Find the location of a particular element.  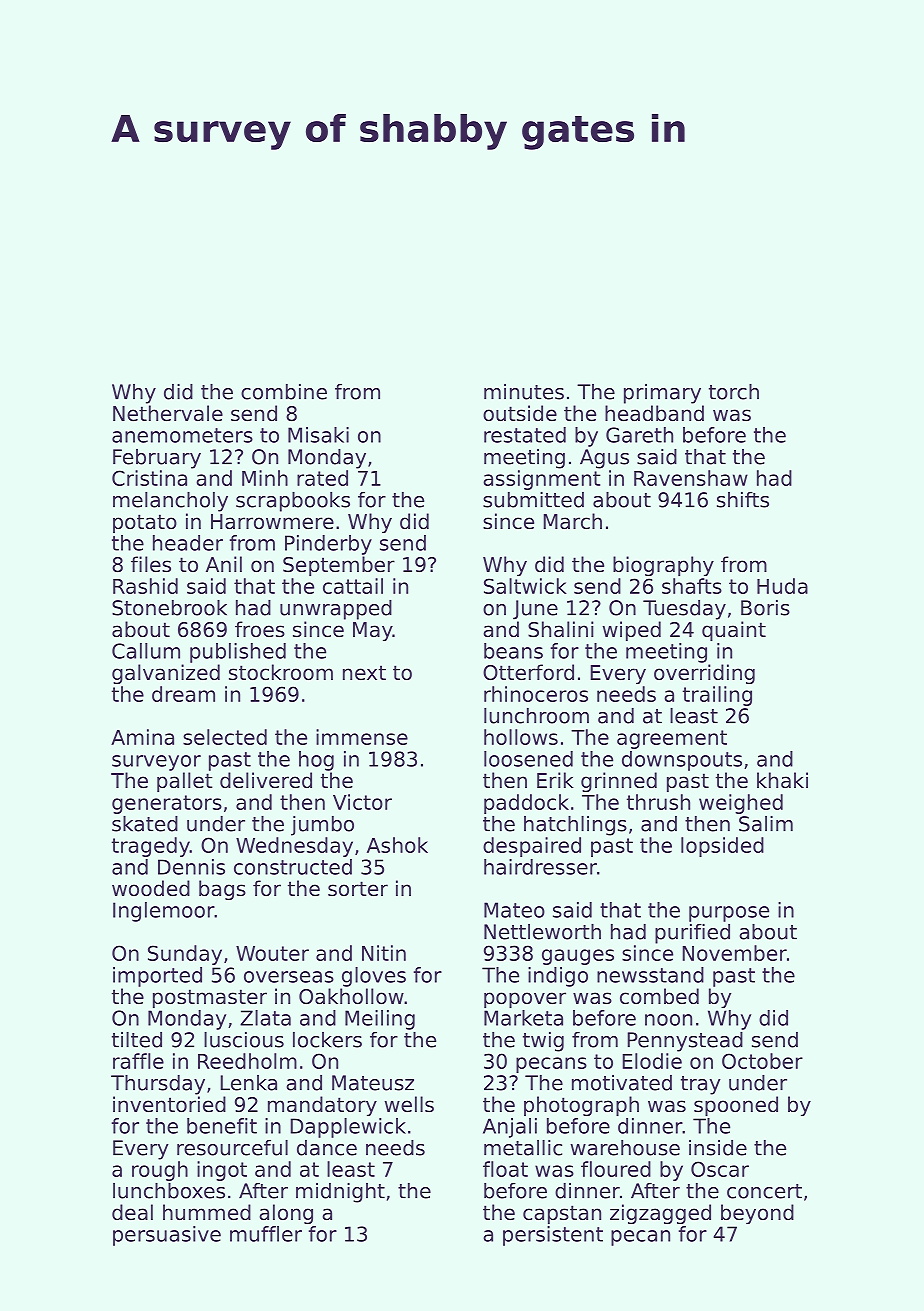

torch is located at coordinates (734, 392).
